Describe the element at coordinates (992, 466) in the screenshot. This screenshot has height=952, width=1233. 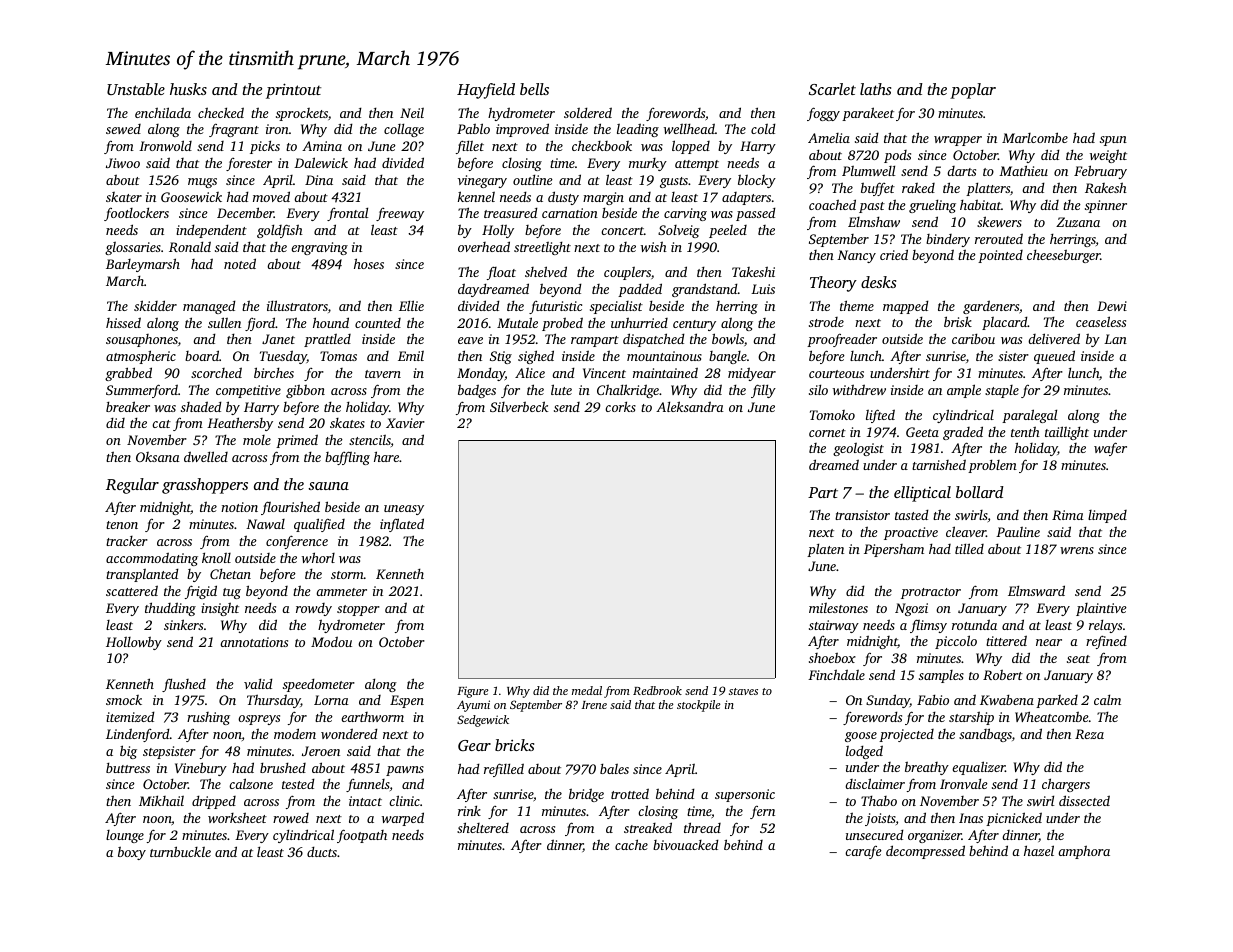
I see `problem` at that location.
